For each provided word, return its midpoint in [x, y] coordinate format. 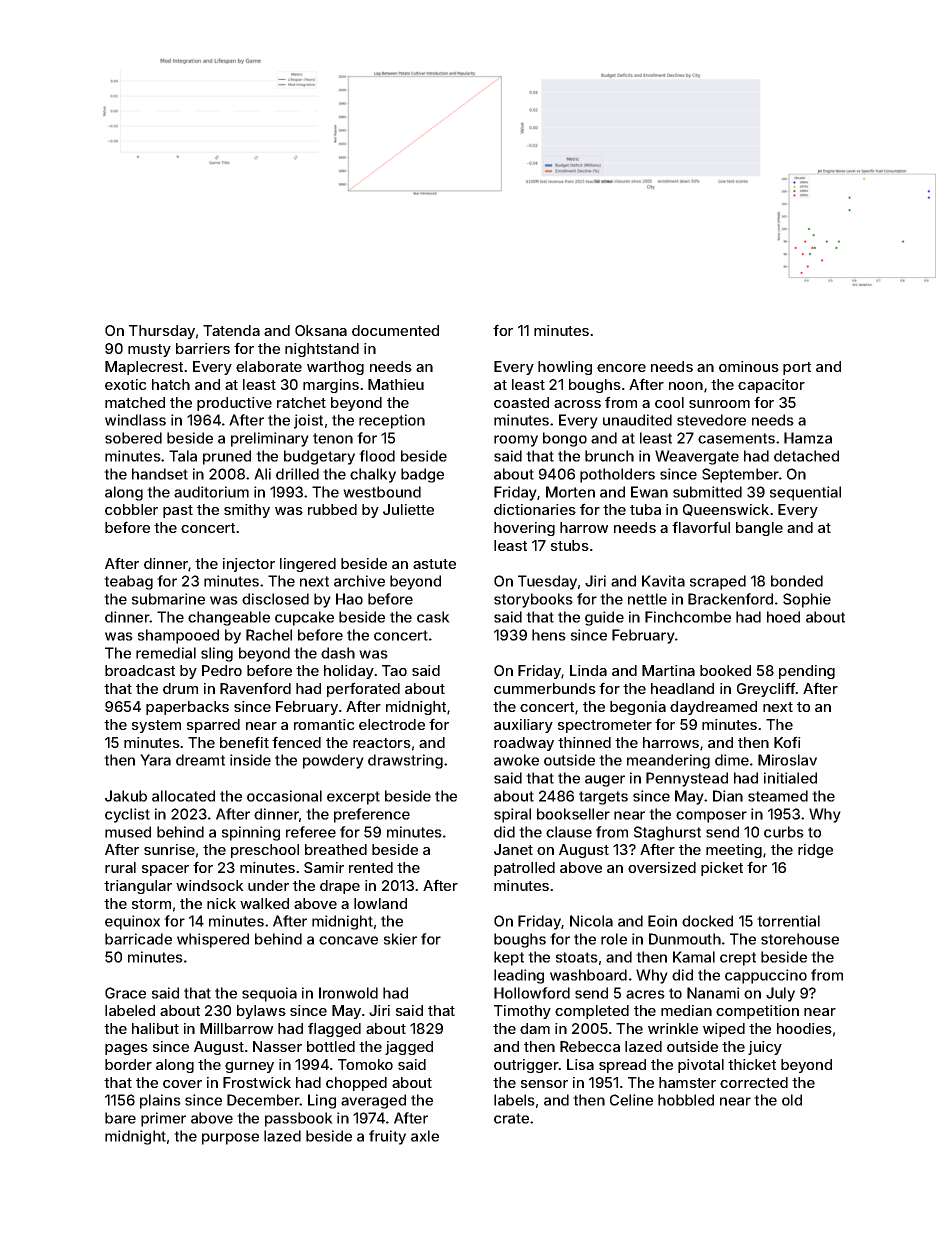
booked [725, 670]
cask [433, 617]
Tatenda [231, 330]
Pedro [222, 670]
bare [120, 1118]
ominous [749, 366]
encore [621, 368]
